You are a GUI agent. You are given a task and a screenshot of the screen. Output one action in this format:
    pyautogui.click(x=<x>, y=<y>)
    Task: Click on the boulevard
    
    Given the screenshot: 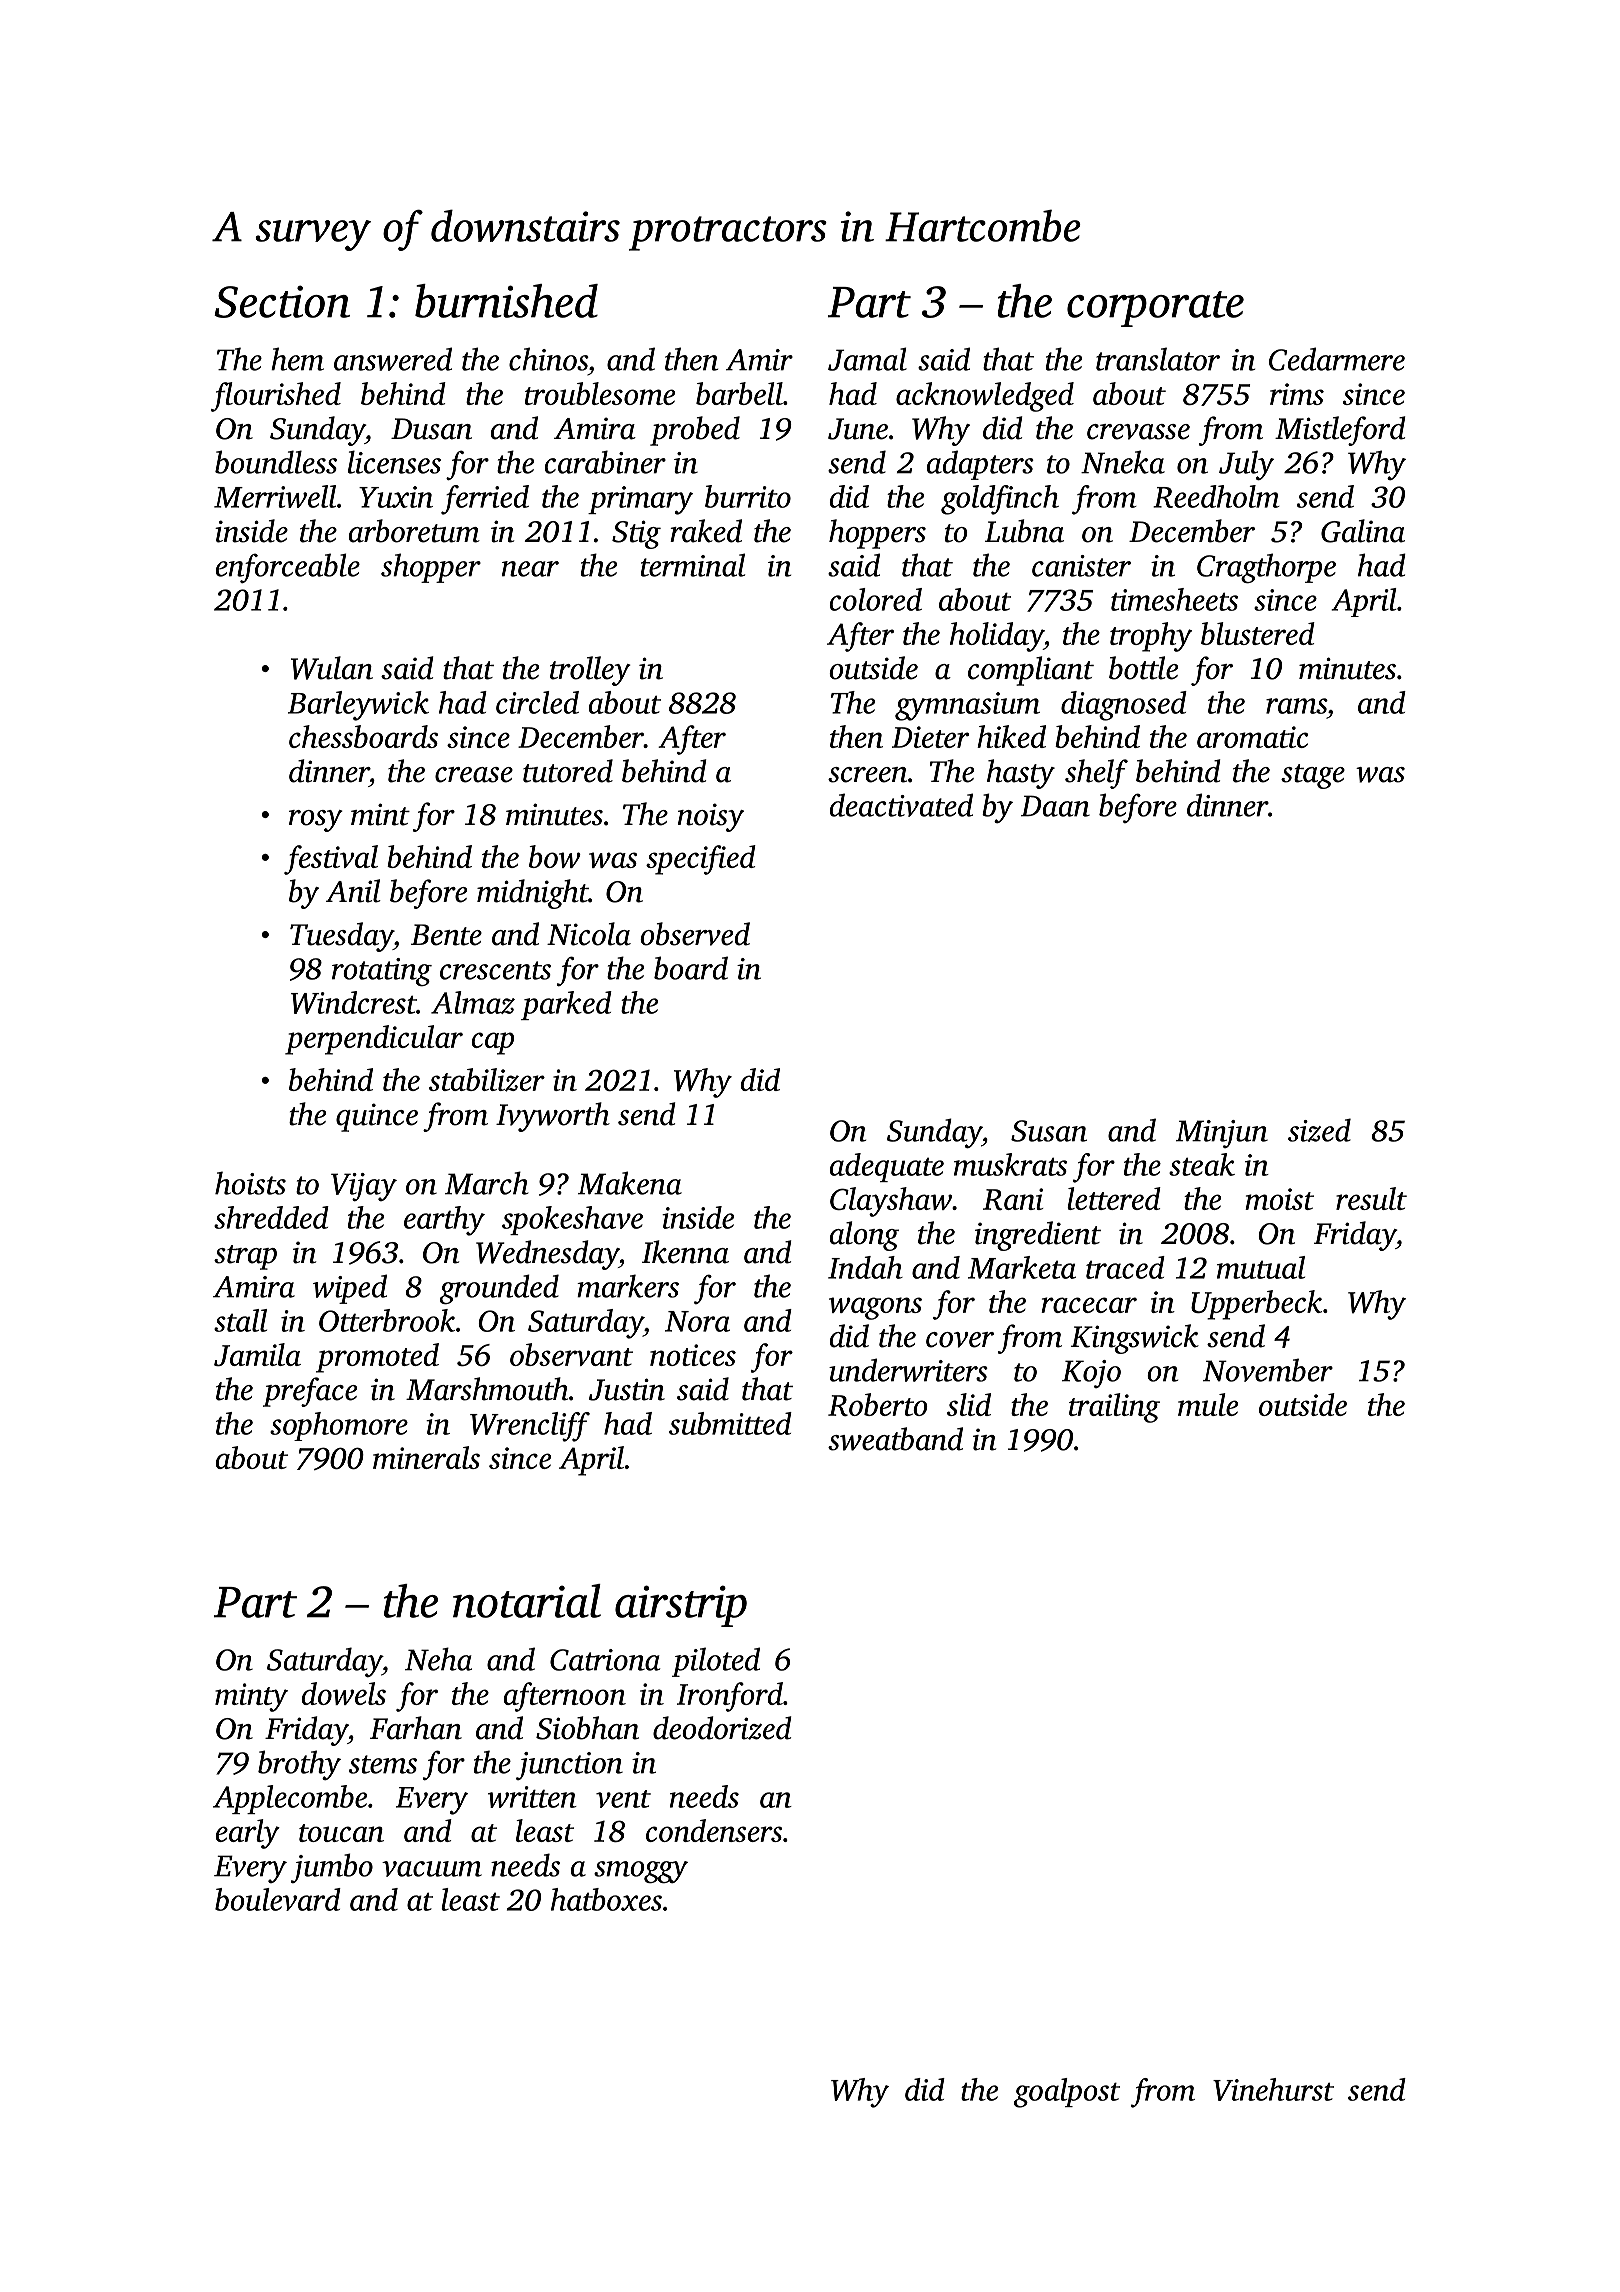 What is the action you would take?
    pyautogui.click(x=278, y=1899)
